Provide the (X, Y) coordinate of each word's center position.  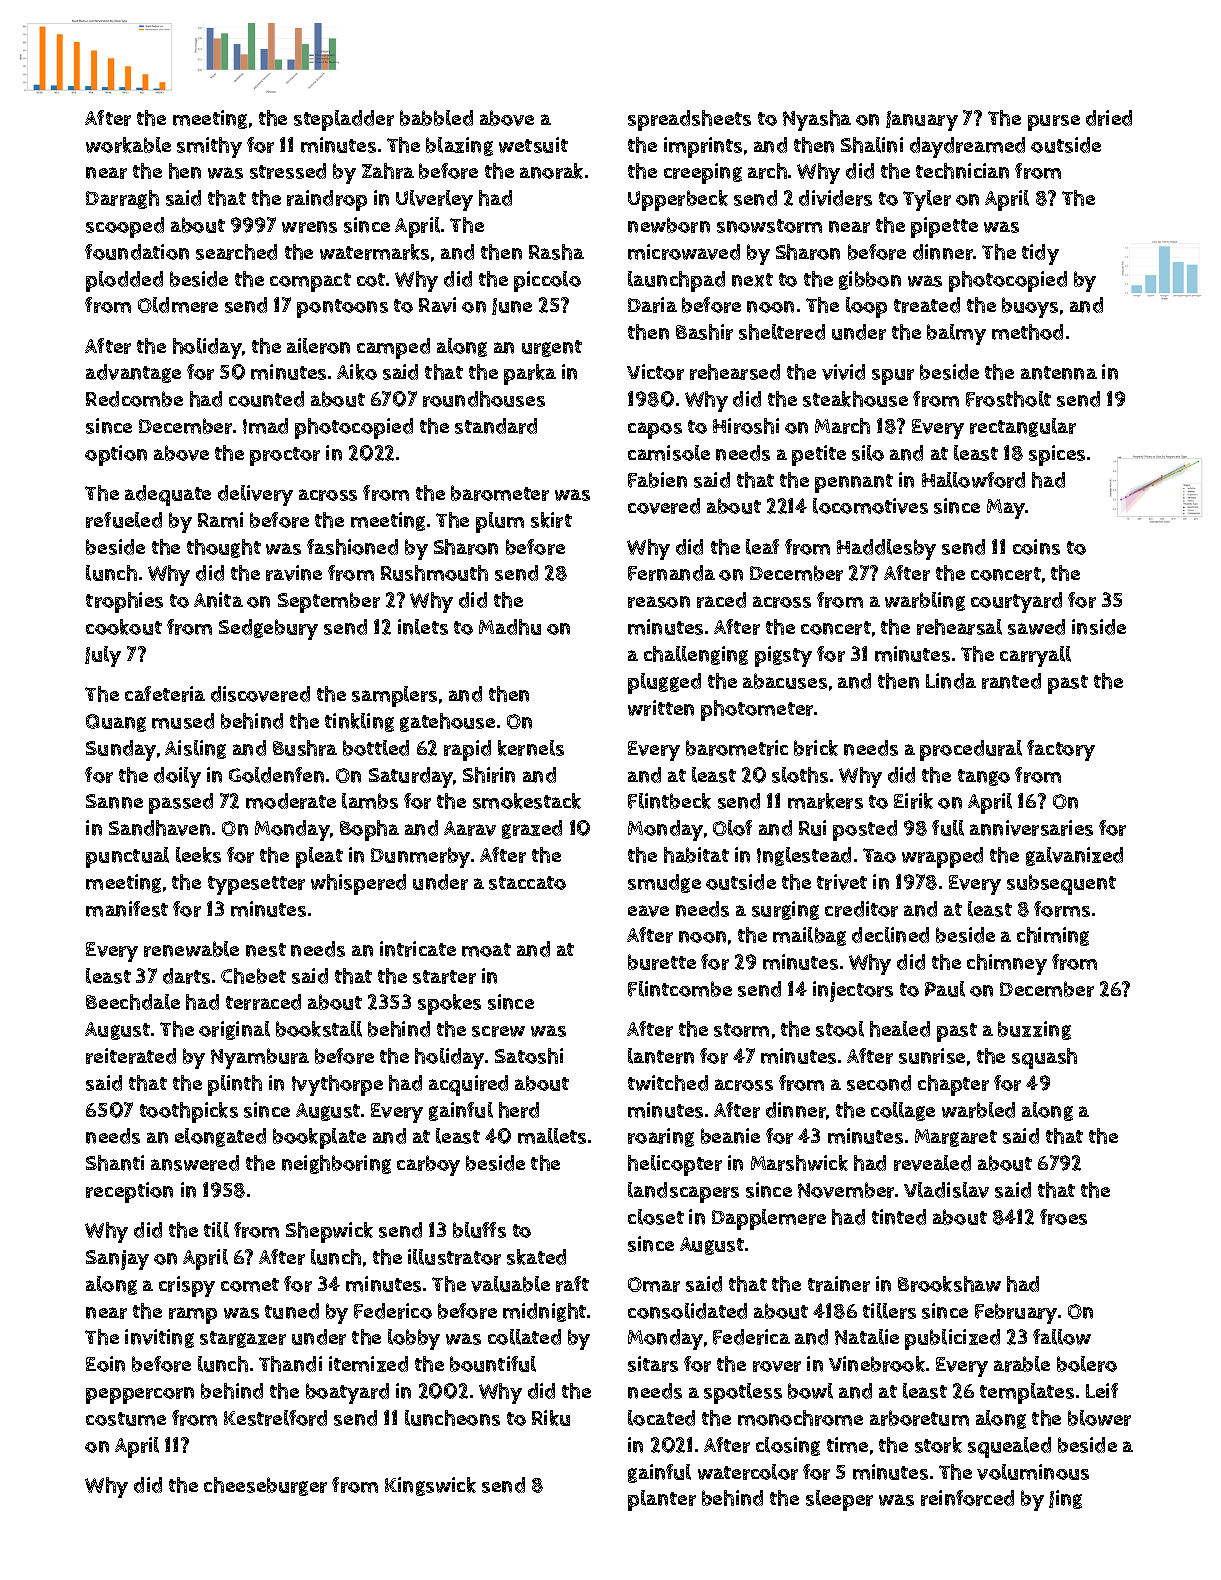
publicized (952, 1339)
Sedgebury (268, 629)
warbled (978, 1110)
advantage (133, 373)
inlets (423, 627)
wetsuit (533, 145)
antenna (1059, 373)
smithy (209, 147)
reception (129, 1192)
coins (1036, 547)
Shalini (872, 145)
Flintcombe (680, 989)
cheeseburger (265, 1486)
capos (655, 430)
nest (266, 950)
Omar (654, 1284)
